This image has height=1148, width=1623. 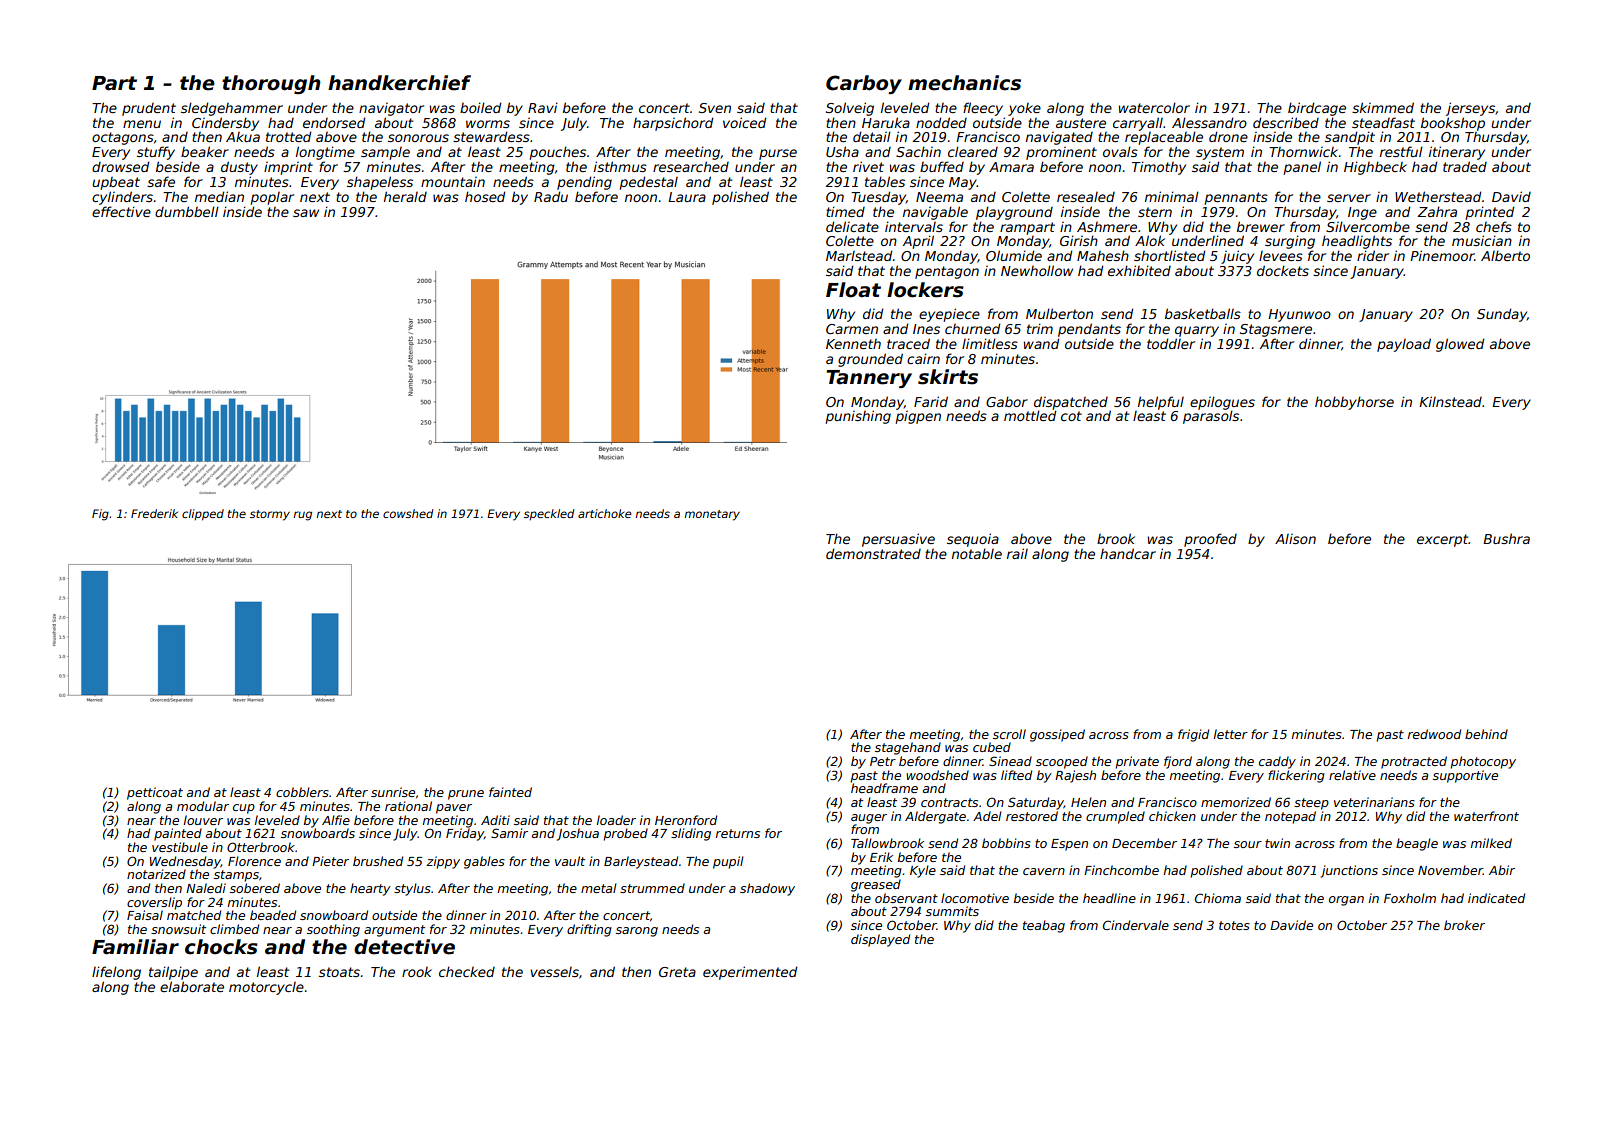 What do you see at coordinates (1404, 345) in the image?
I see `payload` at bounding box center [1404, 345].
